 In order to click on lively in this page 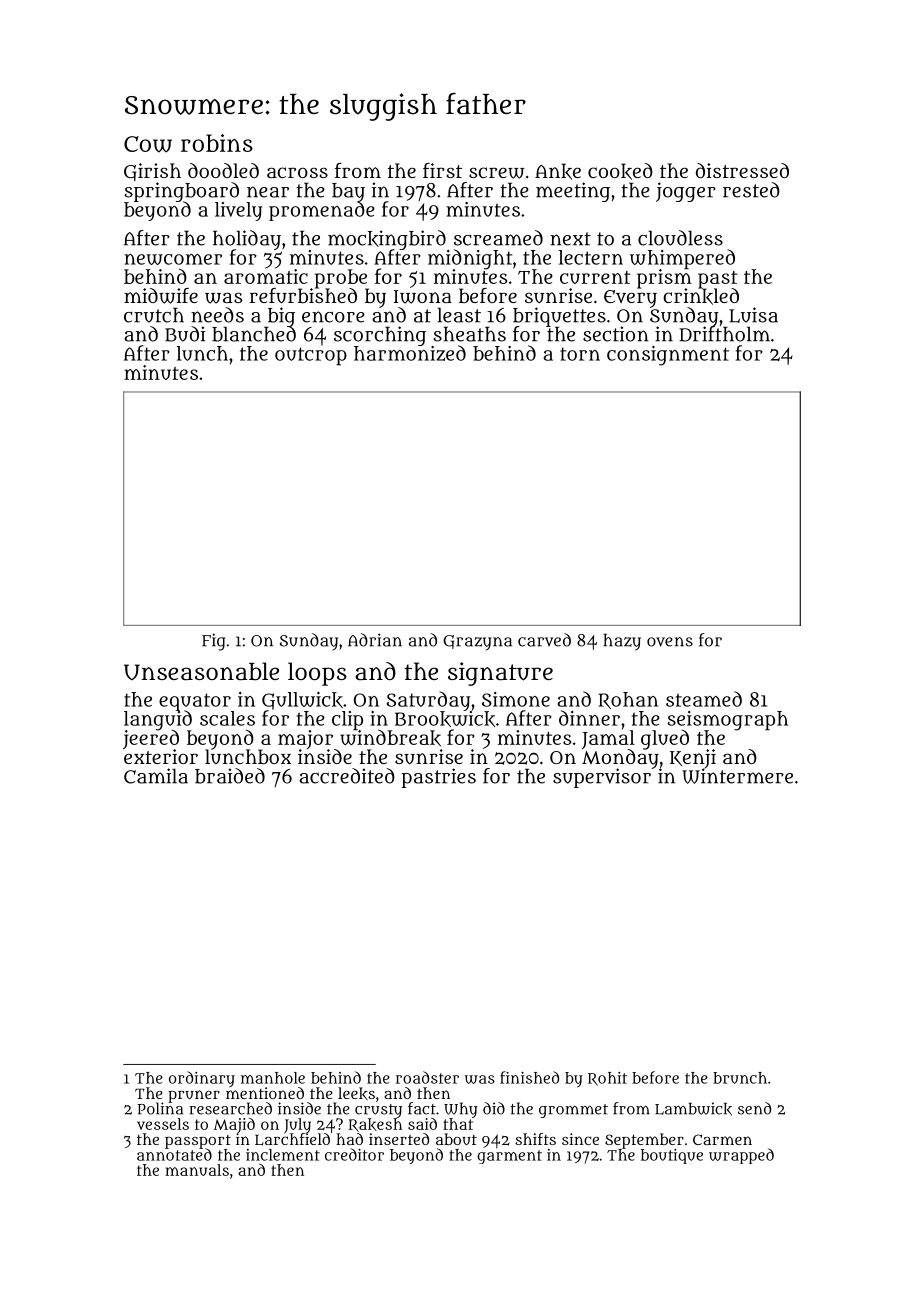, I will do `click(238, 211)`.
